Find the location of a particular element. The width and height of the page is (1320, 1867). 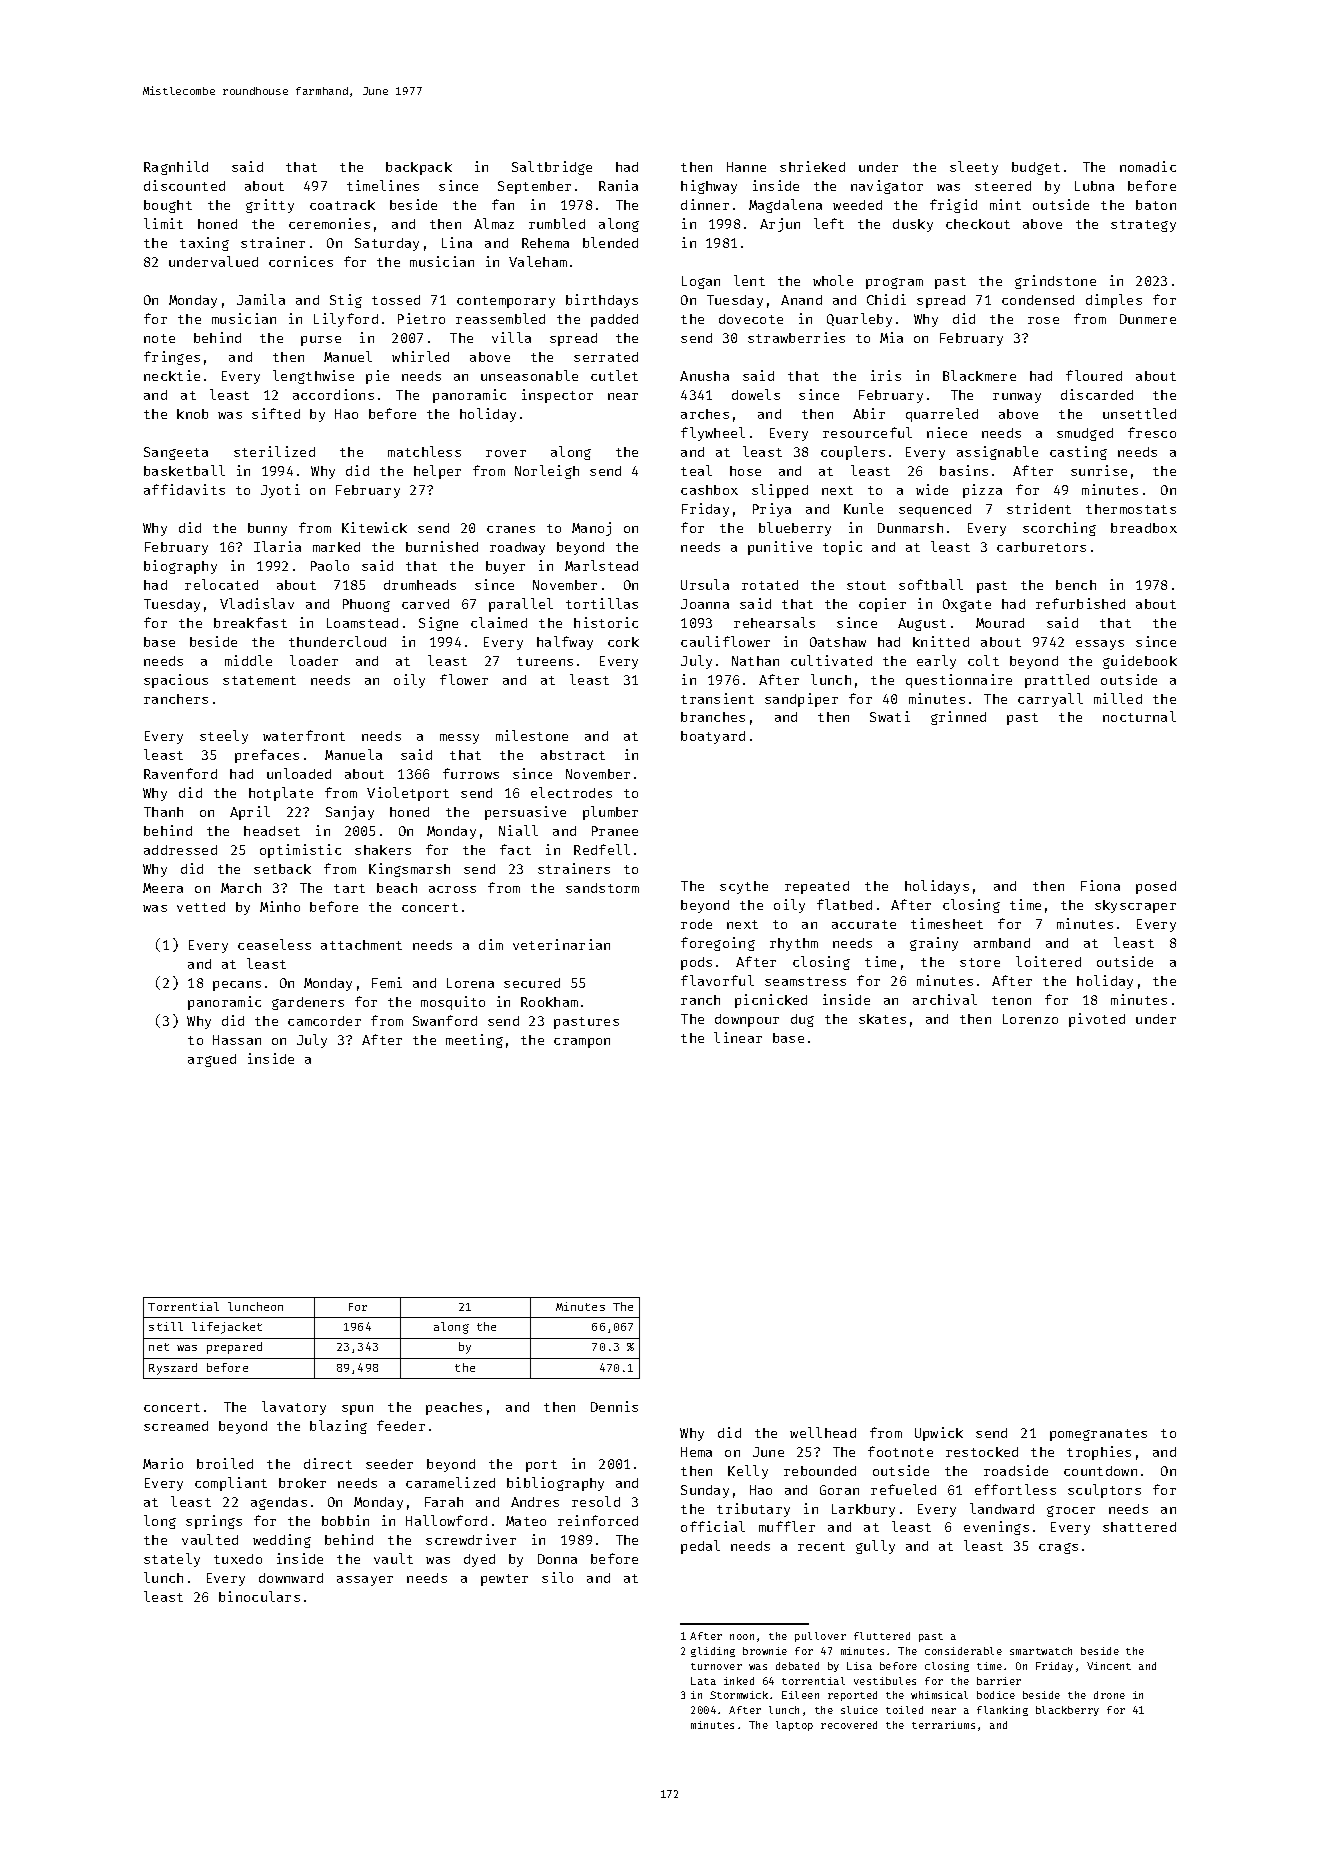

Nathan is located at coordinates (755, 661).
